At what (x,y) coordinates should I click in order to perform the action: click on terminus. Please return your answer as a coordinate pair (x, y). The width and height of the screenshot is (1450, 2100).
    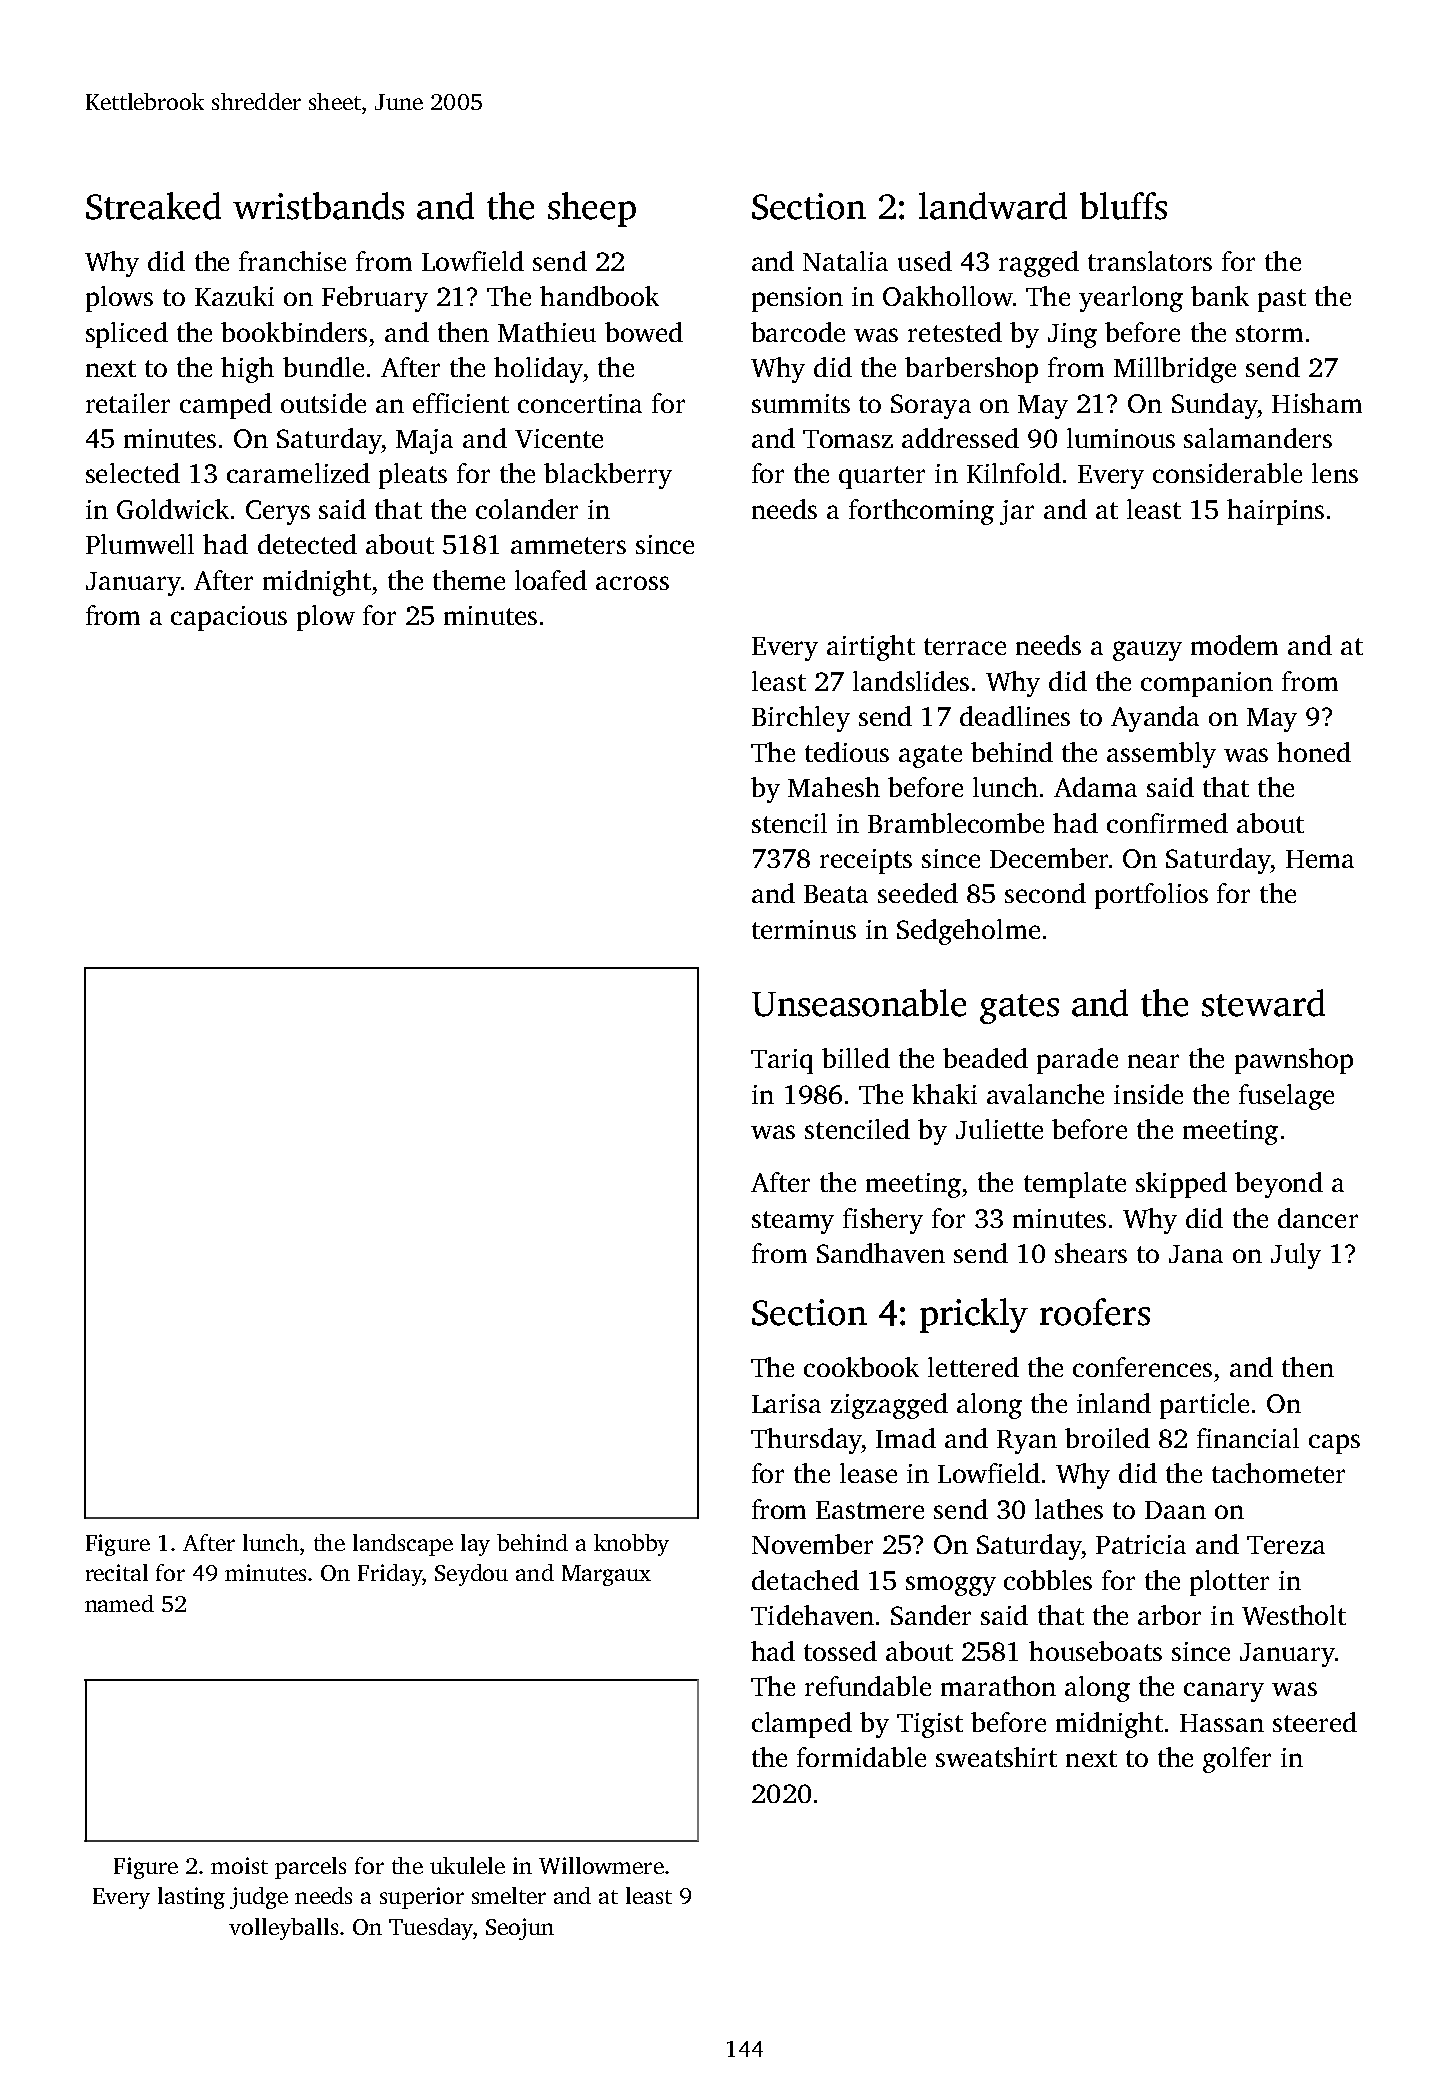
    Looking at the image, I should click on (804, 929).
